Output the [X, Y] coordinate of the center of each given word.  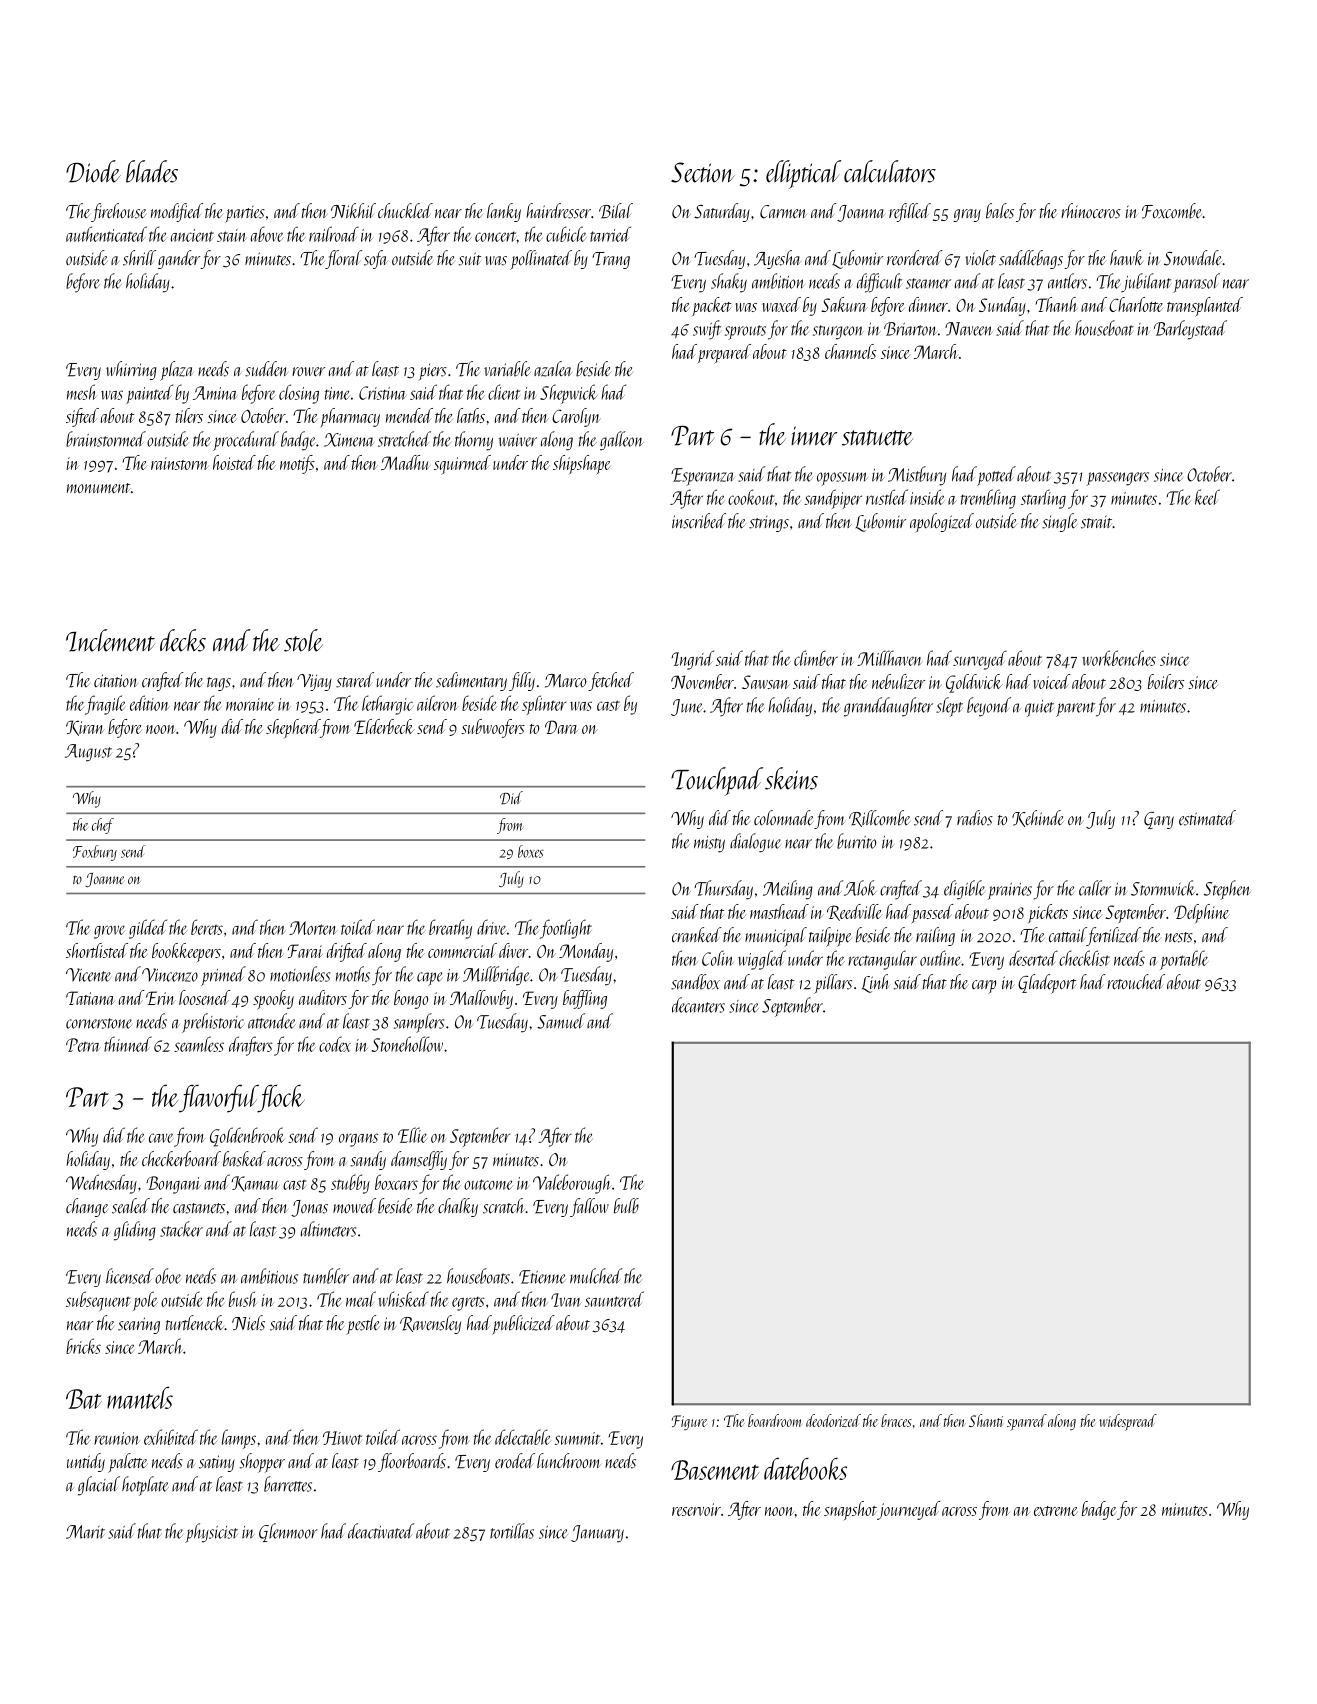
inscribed [699, 521]
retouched [1136, 982]
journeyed [909, 1510]
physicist [211, 1533]
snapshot [850, 1510]
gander [179, 259]
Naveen [968, 329]
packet [711, 306]
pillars [833, 984]
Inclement [110, 640]
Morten [313, 928]
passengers [1118, 479]
